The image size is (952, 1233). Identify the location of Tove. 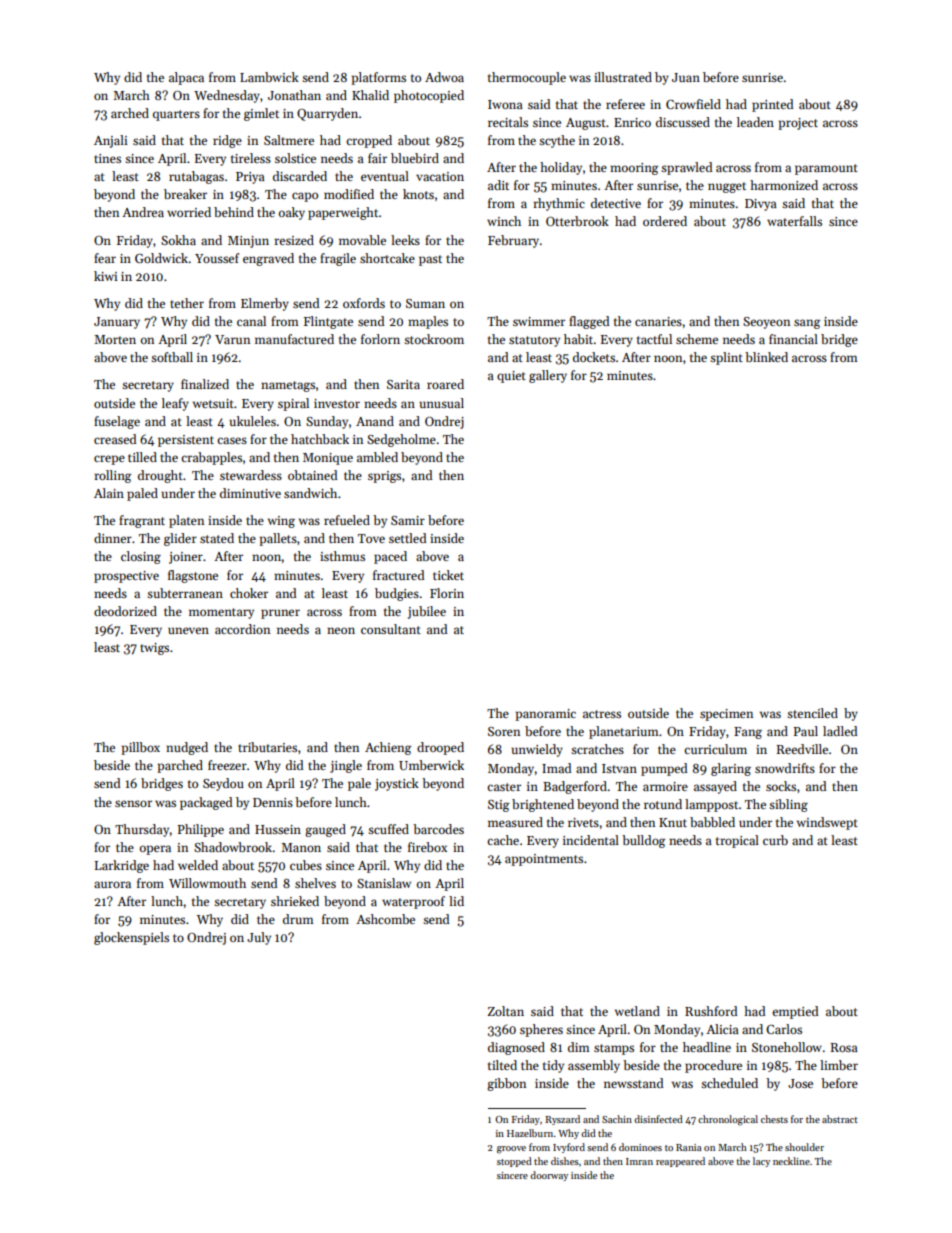
(371, 538).
